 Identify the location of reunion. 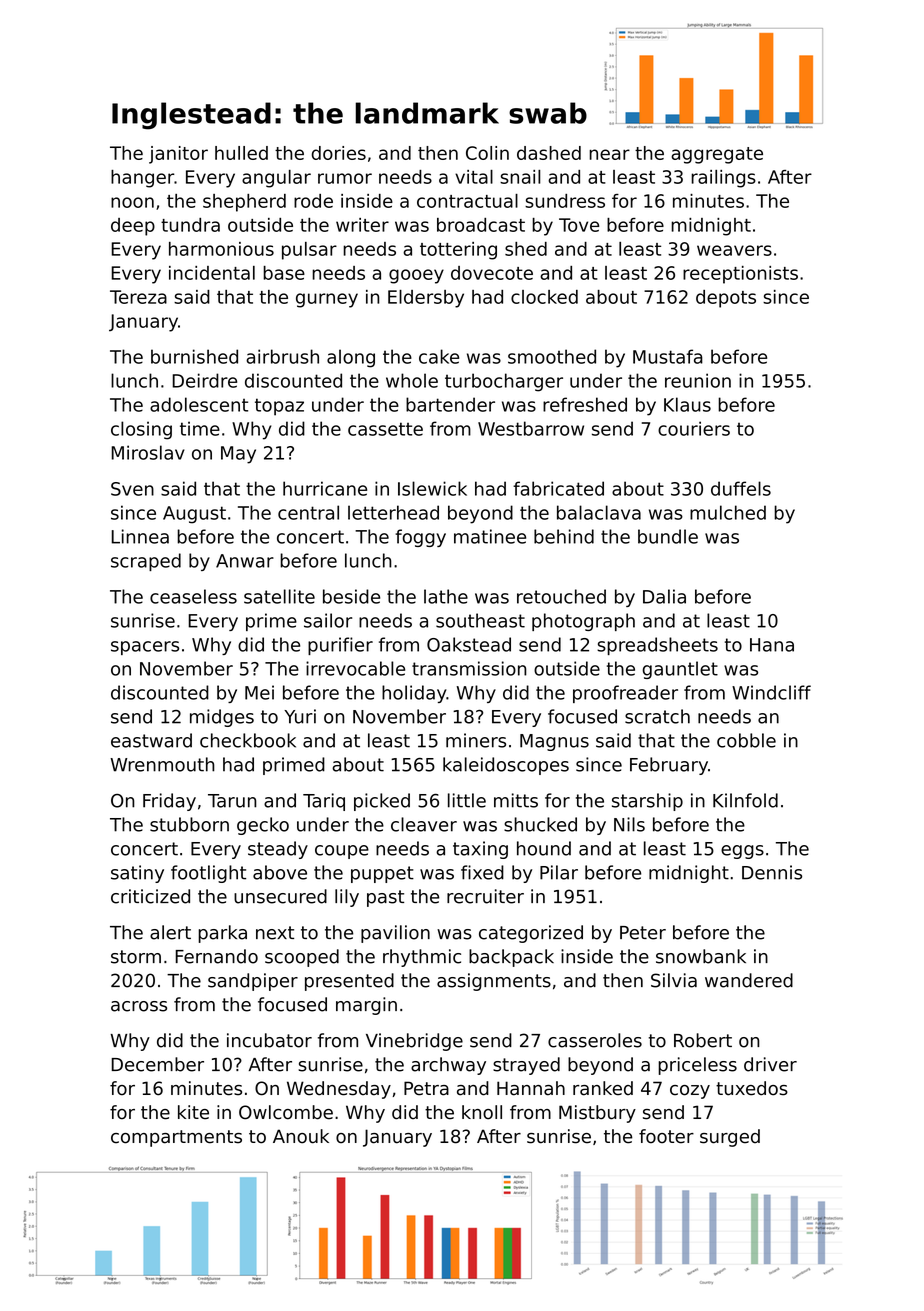
(698, 380).
